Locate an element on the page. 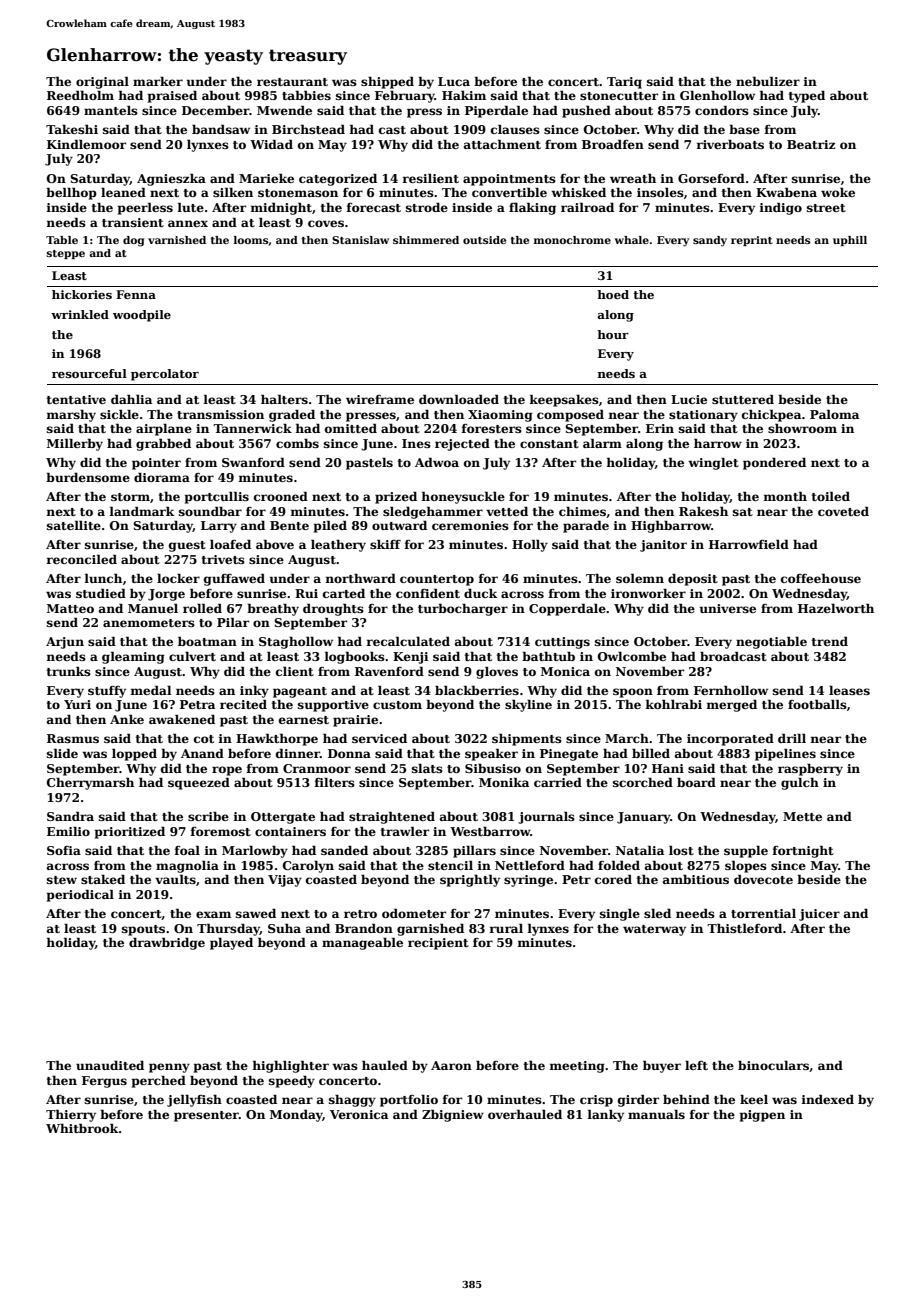 Image resolution: width=924 pixels, height=1308 pixels. wrinkled is located at coordinates (80, 314).
